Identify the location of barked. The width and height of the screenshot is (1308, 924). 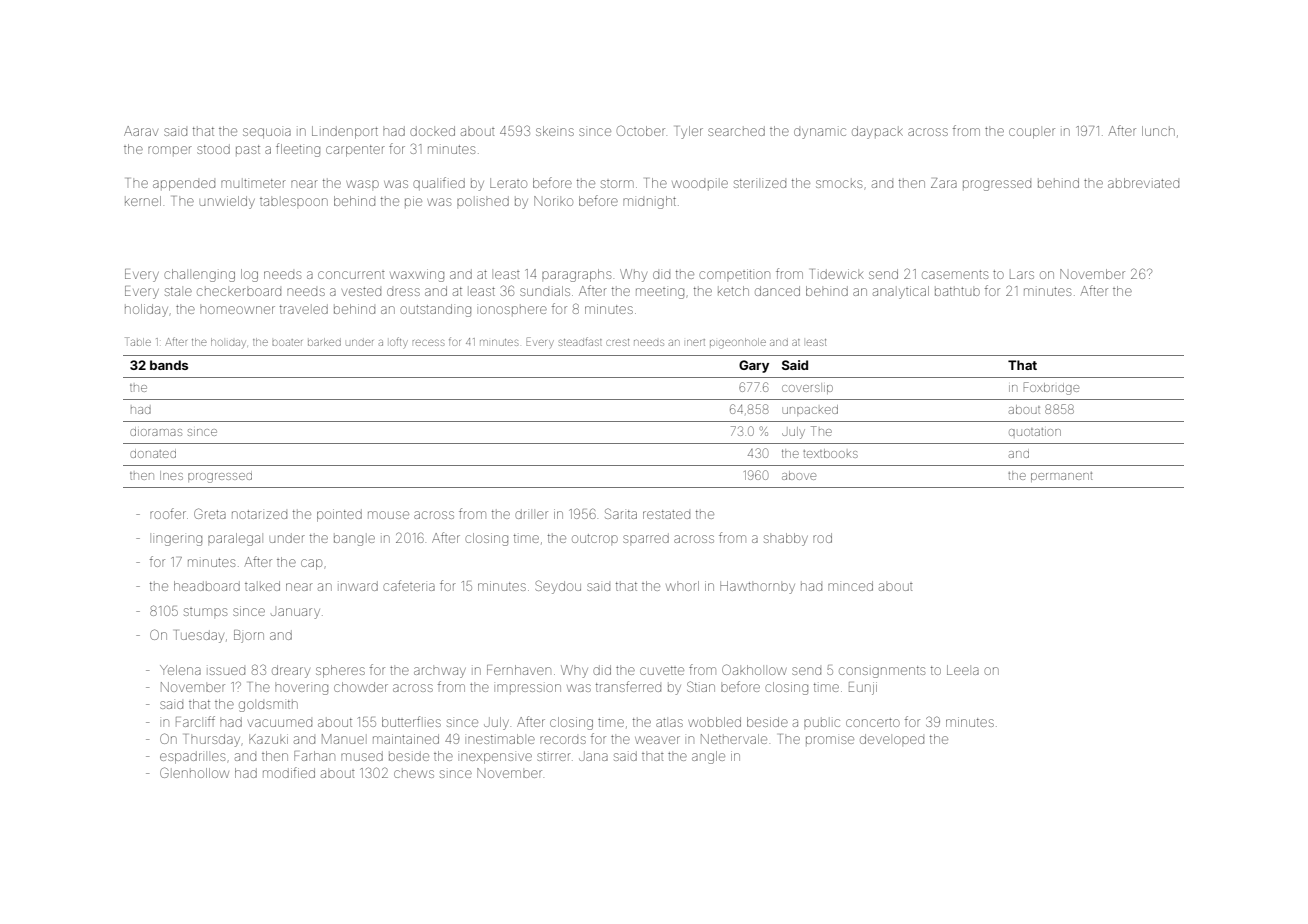
(324, 342).
